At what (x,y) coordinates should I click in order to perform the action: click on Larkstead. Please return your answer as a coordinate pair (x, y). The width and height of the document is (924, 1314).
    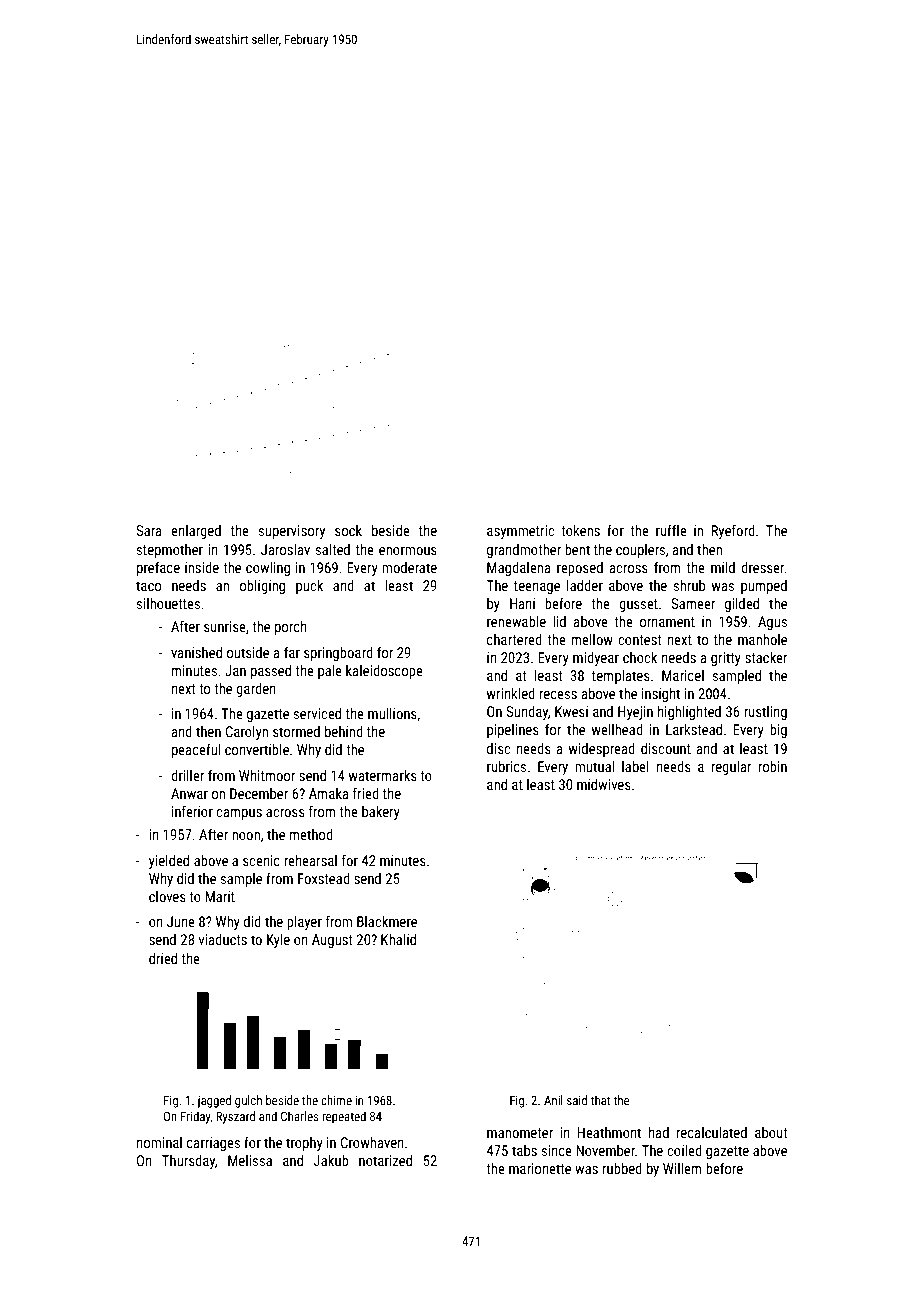
    Looking at the image, I should click on (694, 729).
